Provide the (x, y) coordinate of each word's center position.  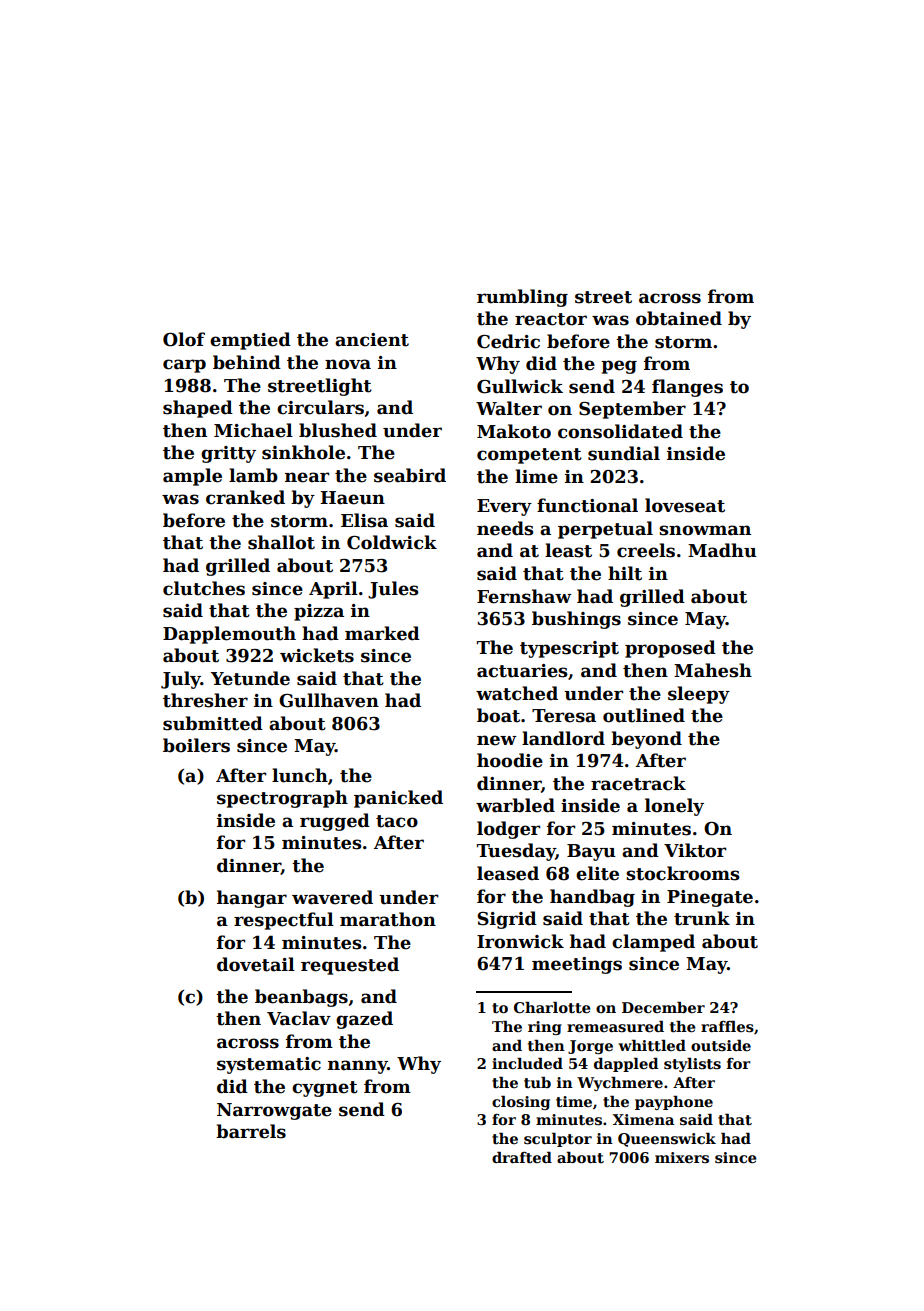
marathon (388, 919)
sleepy (699, 695)
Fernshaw (524, 596)
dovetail (256, 964)
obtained (679, 318)
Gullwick (520, 386)
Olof (184, 339)
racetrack (638, 783)
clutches (204, 588)
